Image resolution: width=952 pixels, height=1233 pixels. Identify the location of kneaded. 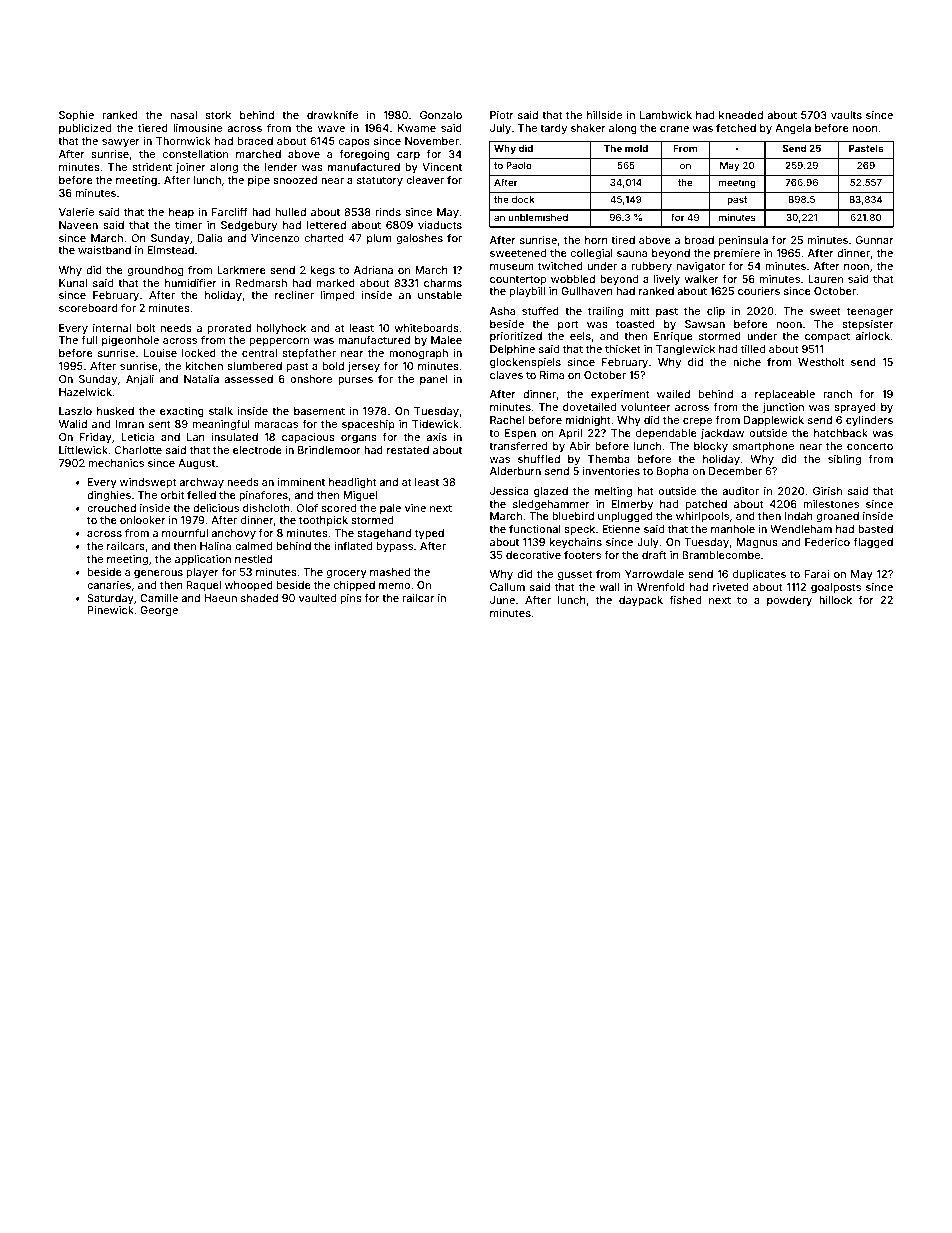
(741, 115).
